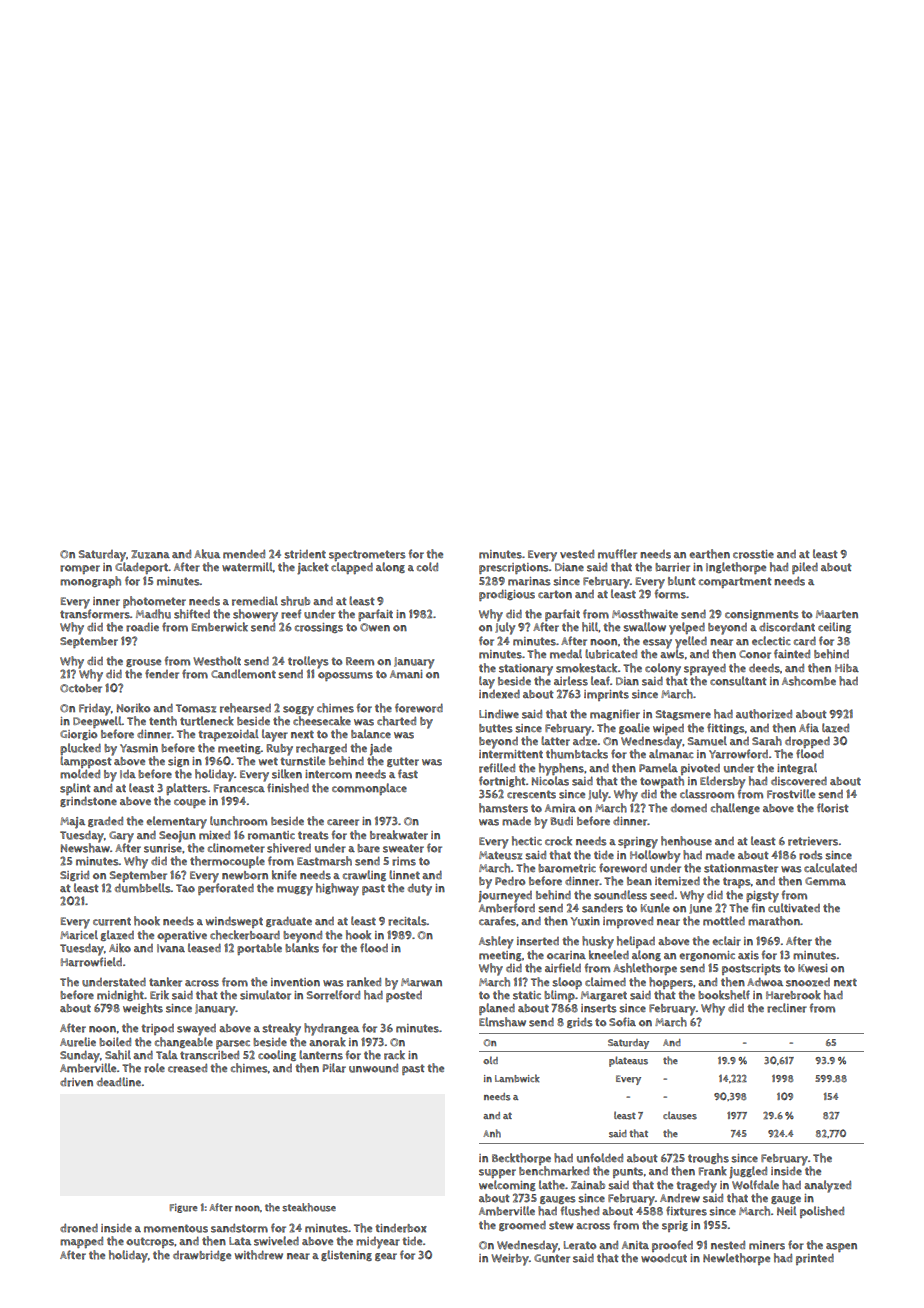  What do you see at coordinates (207, 721) in the screenshot?
I see `turtleneck` at bounding box center [207, 721].
